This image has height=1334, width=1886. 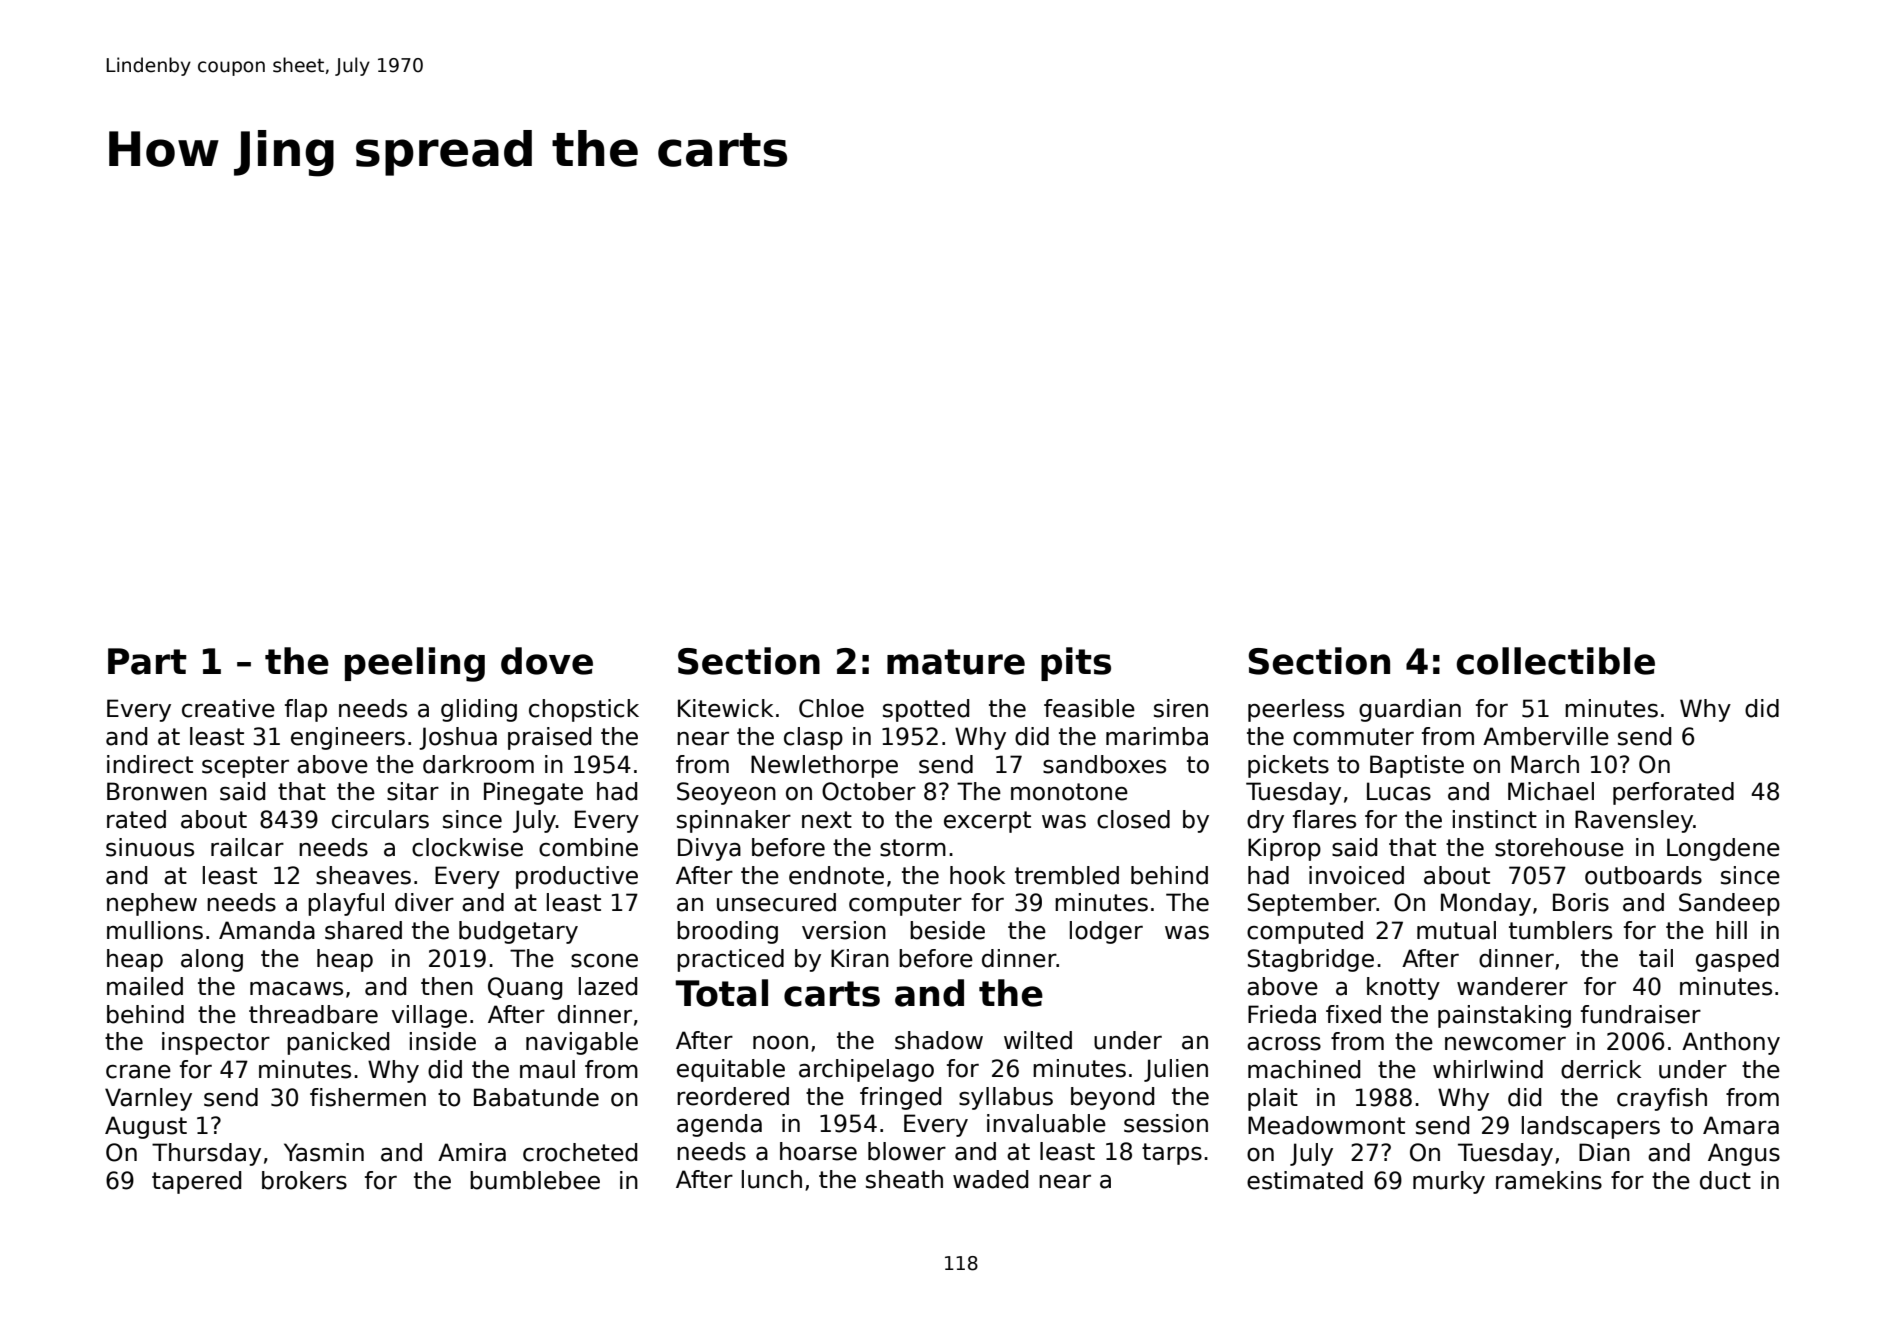 What do you see at coordinates (152, 904) in the image?
I see `nephew` at bounding box center [152, 904].
